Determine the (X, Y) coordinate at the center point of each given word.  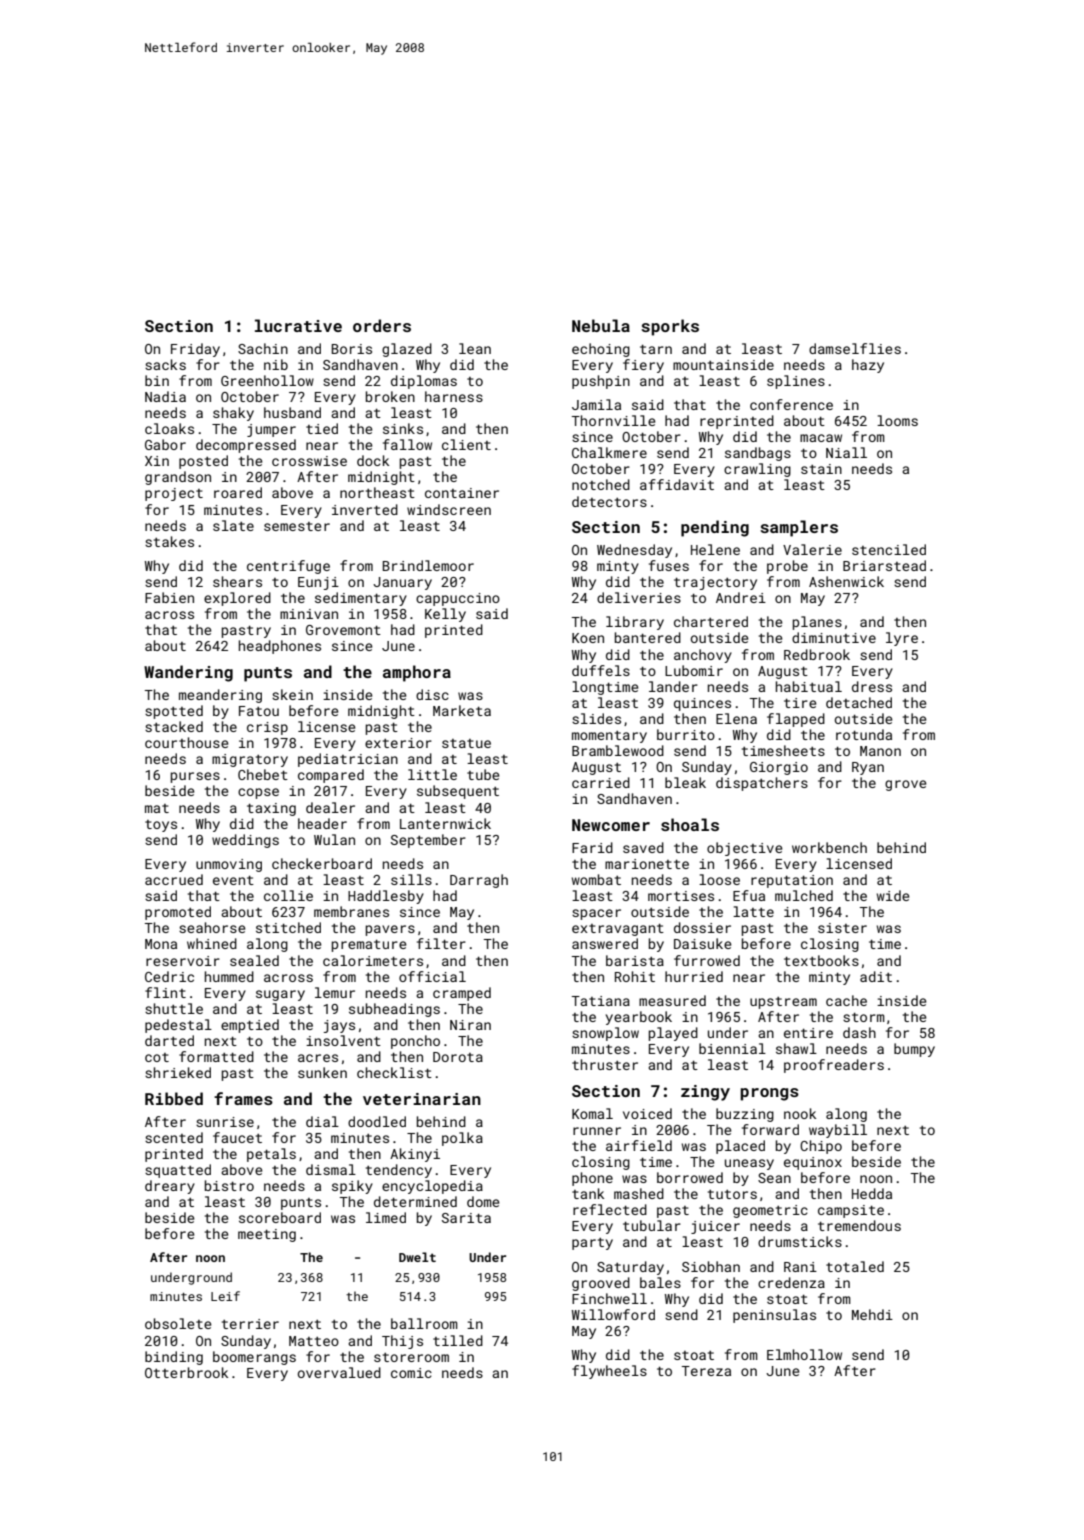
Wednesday (634, 551)
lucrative (298, 325)
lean (475, 348)
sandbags (758, 454)
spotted (174, 712)
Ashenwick (846, 581)
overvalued (339, 1372)
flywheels (609, 1372)
